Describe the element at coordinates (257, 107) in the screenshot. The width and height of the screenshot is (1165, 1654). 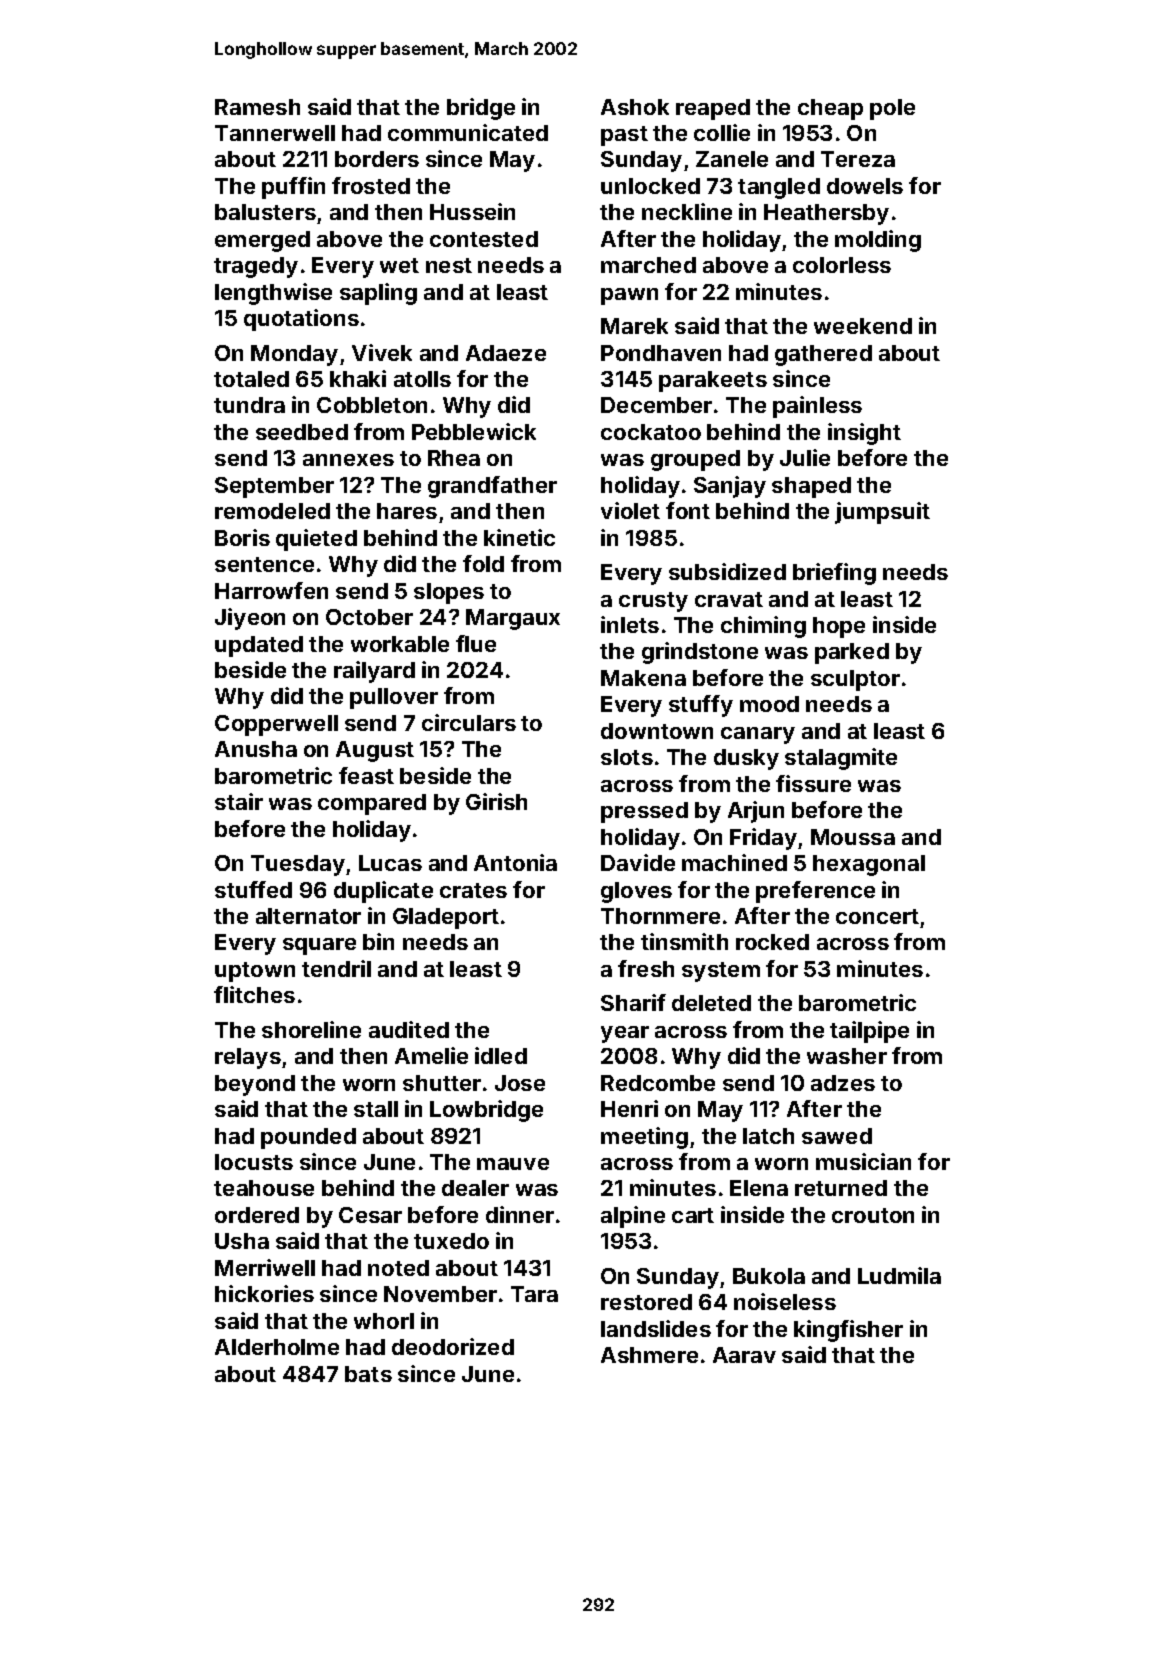
I see `Ramesh` at that location.
